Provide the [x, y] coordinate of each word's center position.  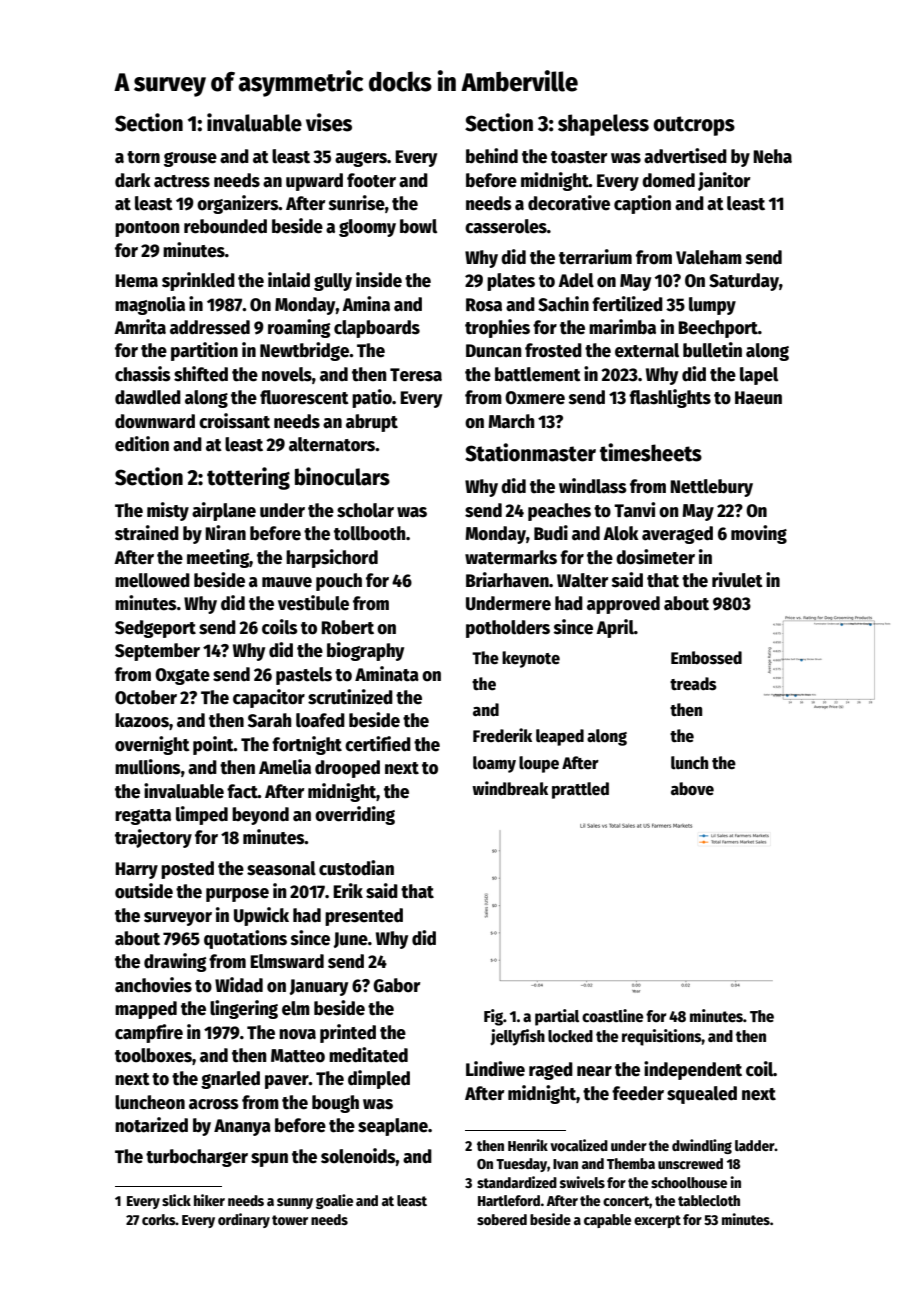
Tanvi [634, 510]
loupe [539, 764]
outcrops [694, 126]
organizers [238, 204]
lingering [244, 1009]
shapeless [603, 125]
